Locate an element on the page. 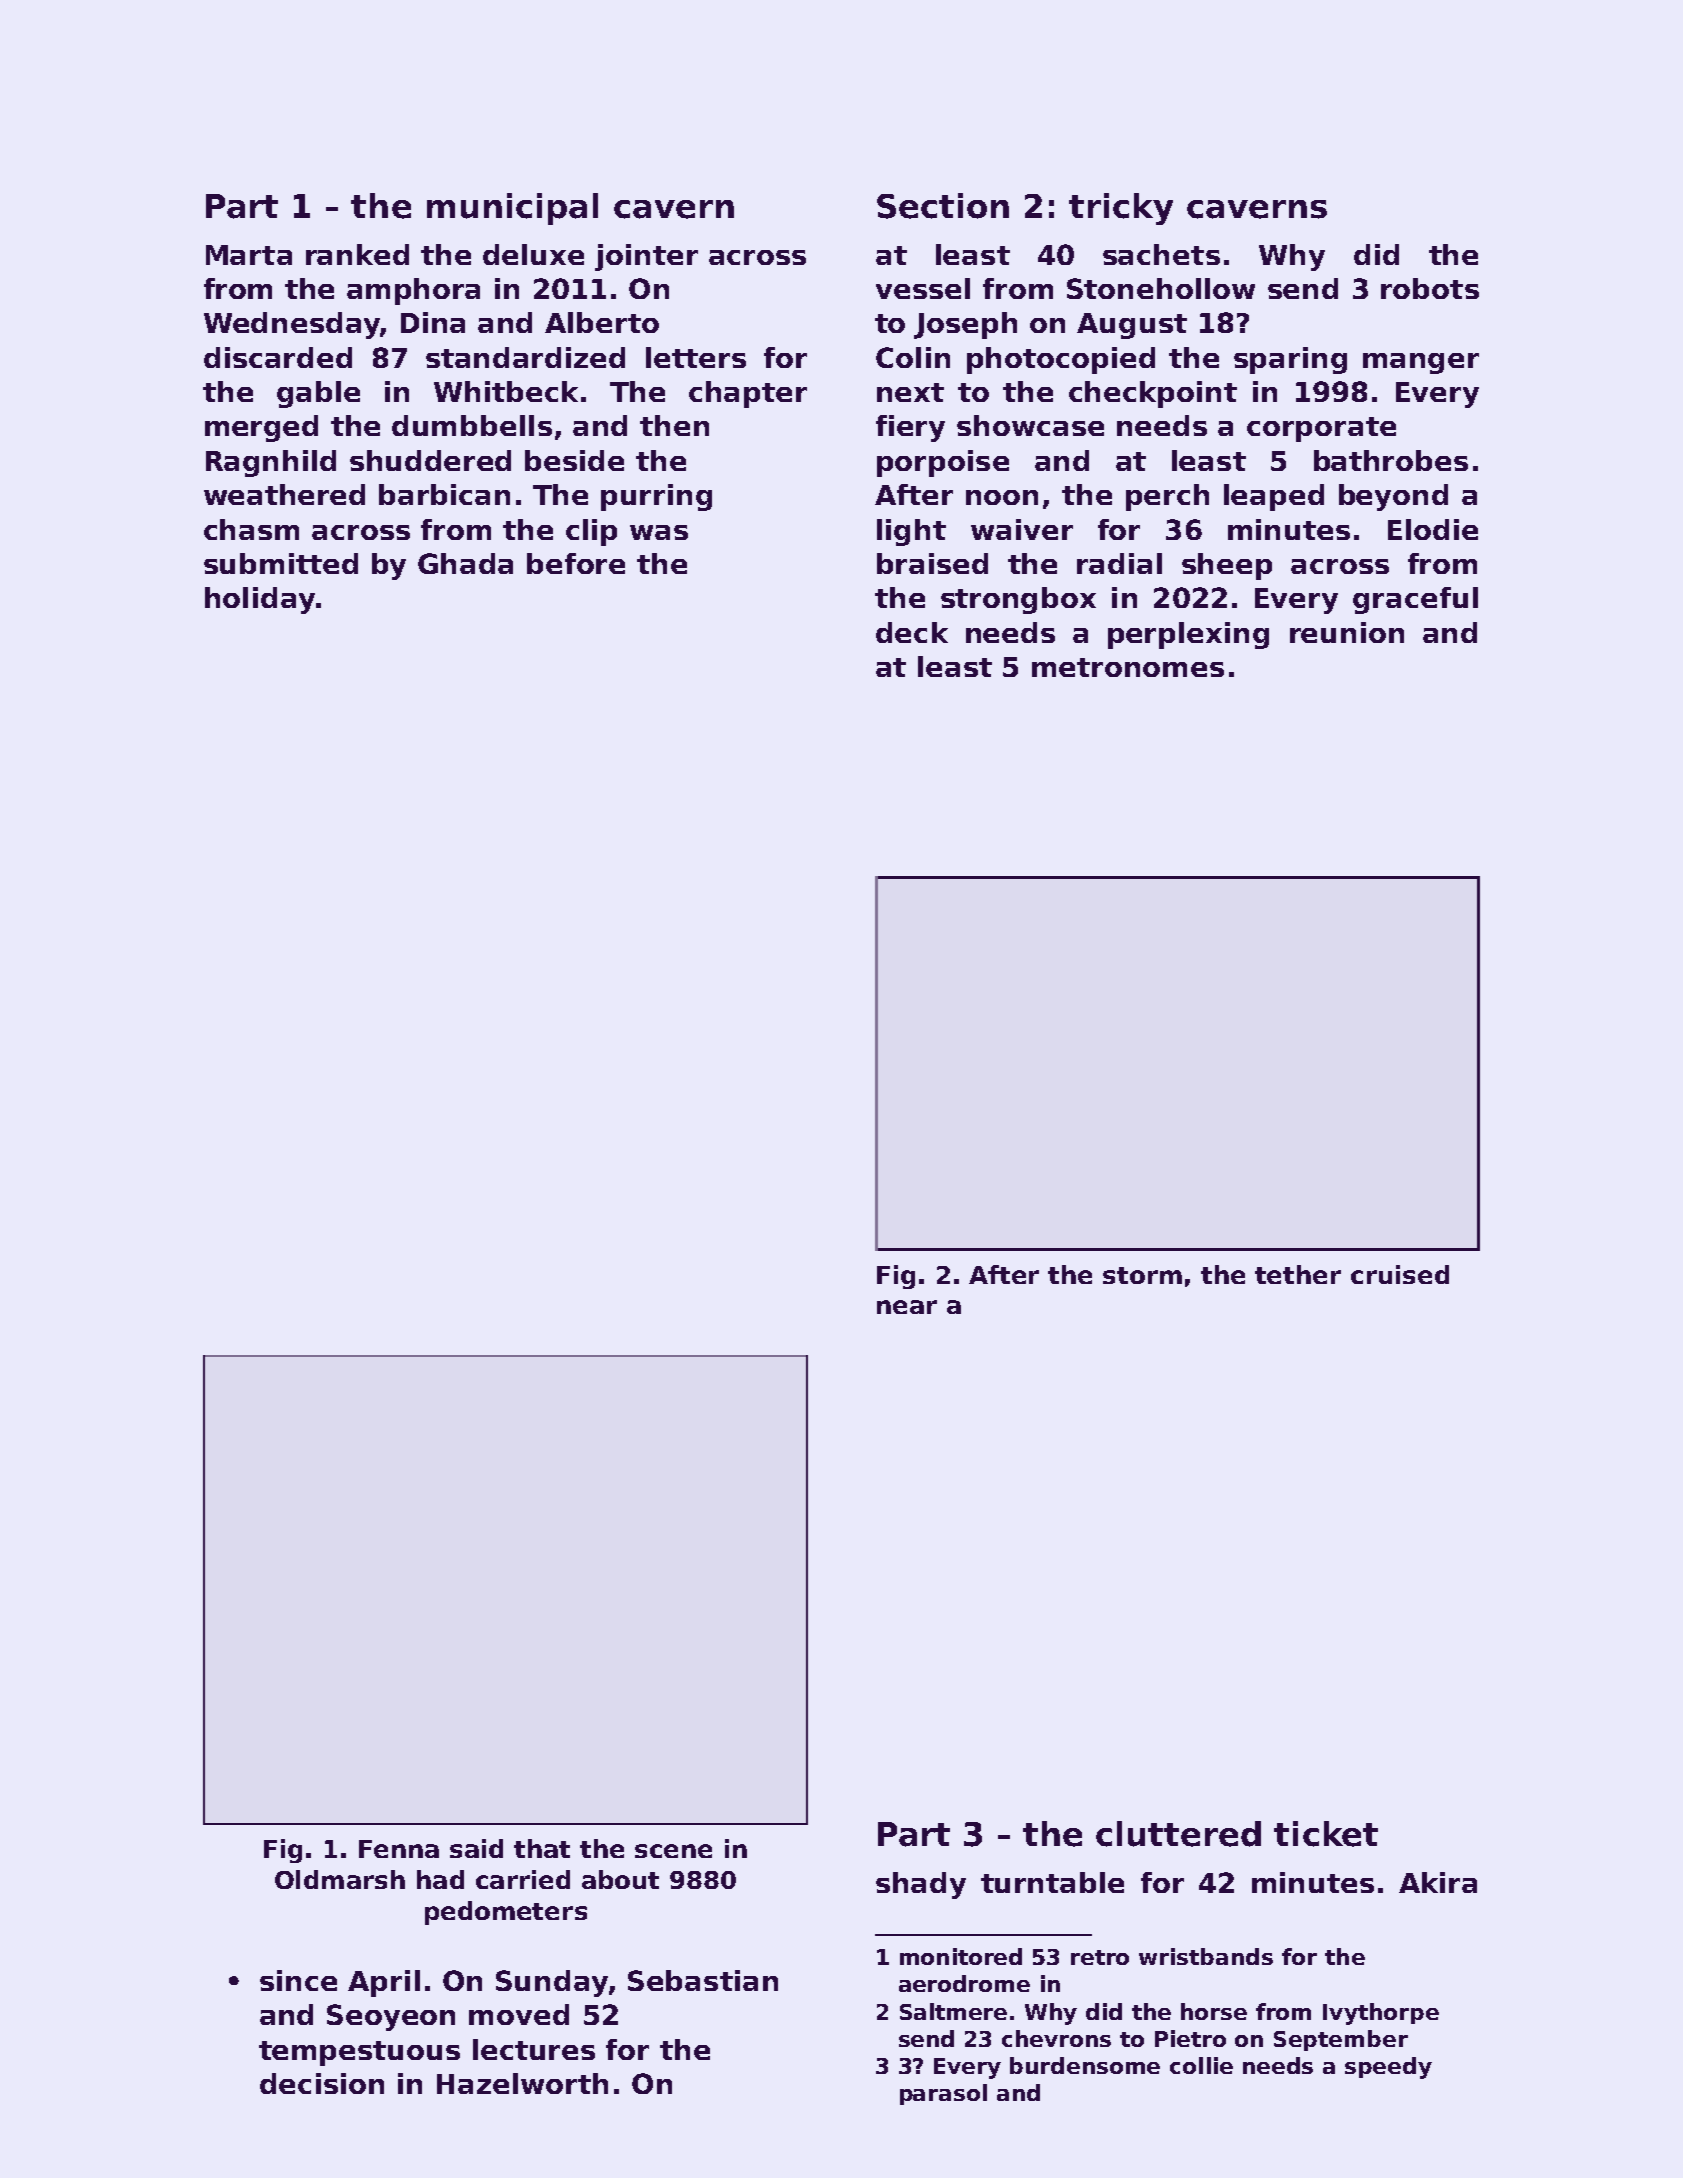 This page has width=1683, height=2178. sparing is located at coordinates (1290, 360).
